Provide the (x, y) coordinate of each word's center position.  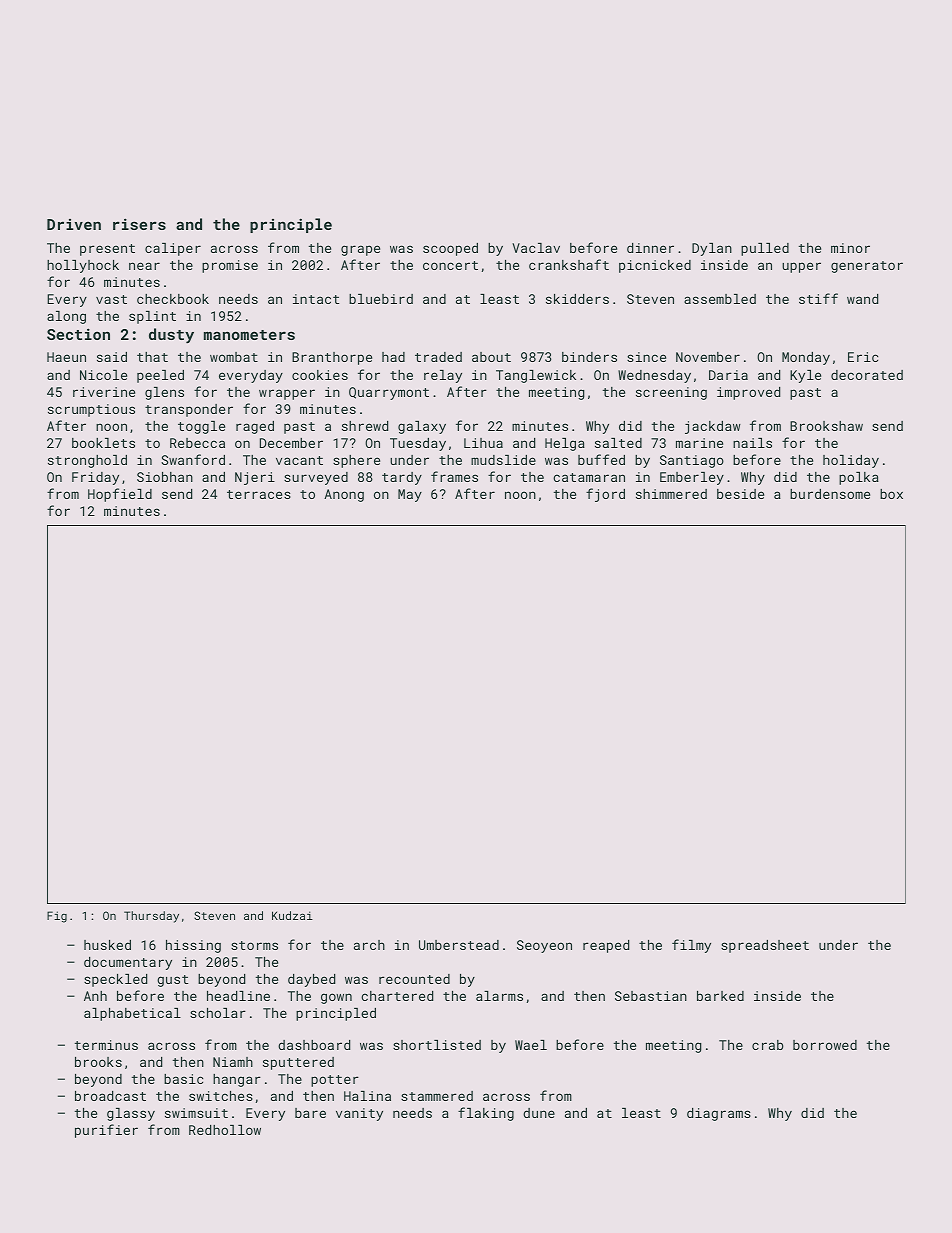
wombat (234, 357)
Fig (57, 917)
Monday (806, 358)
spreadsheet (765, 946)
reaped (606, 946)
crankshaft (569, 264)
